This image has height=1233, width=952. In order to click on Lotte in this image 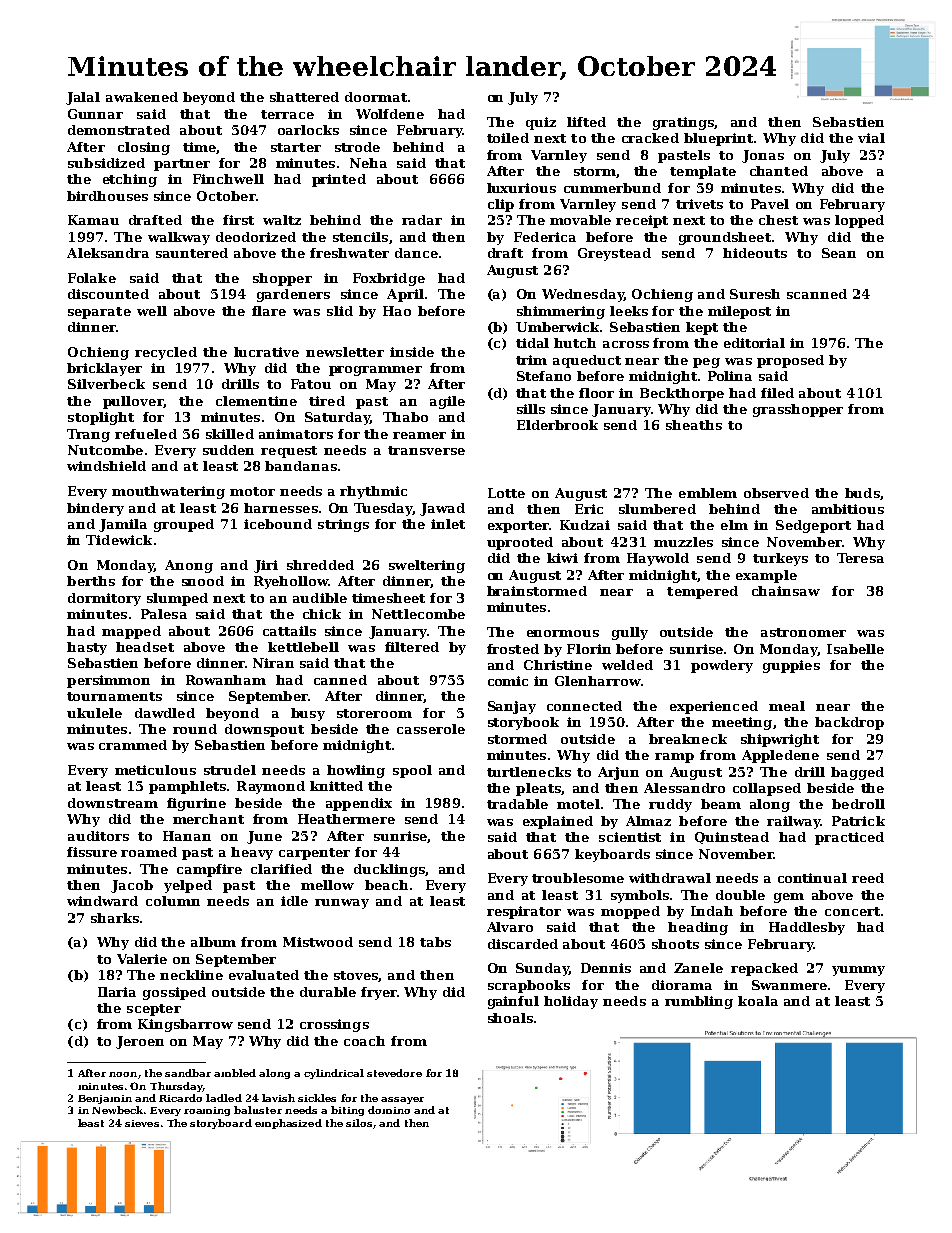, I will do `click(506, 493)`.
